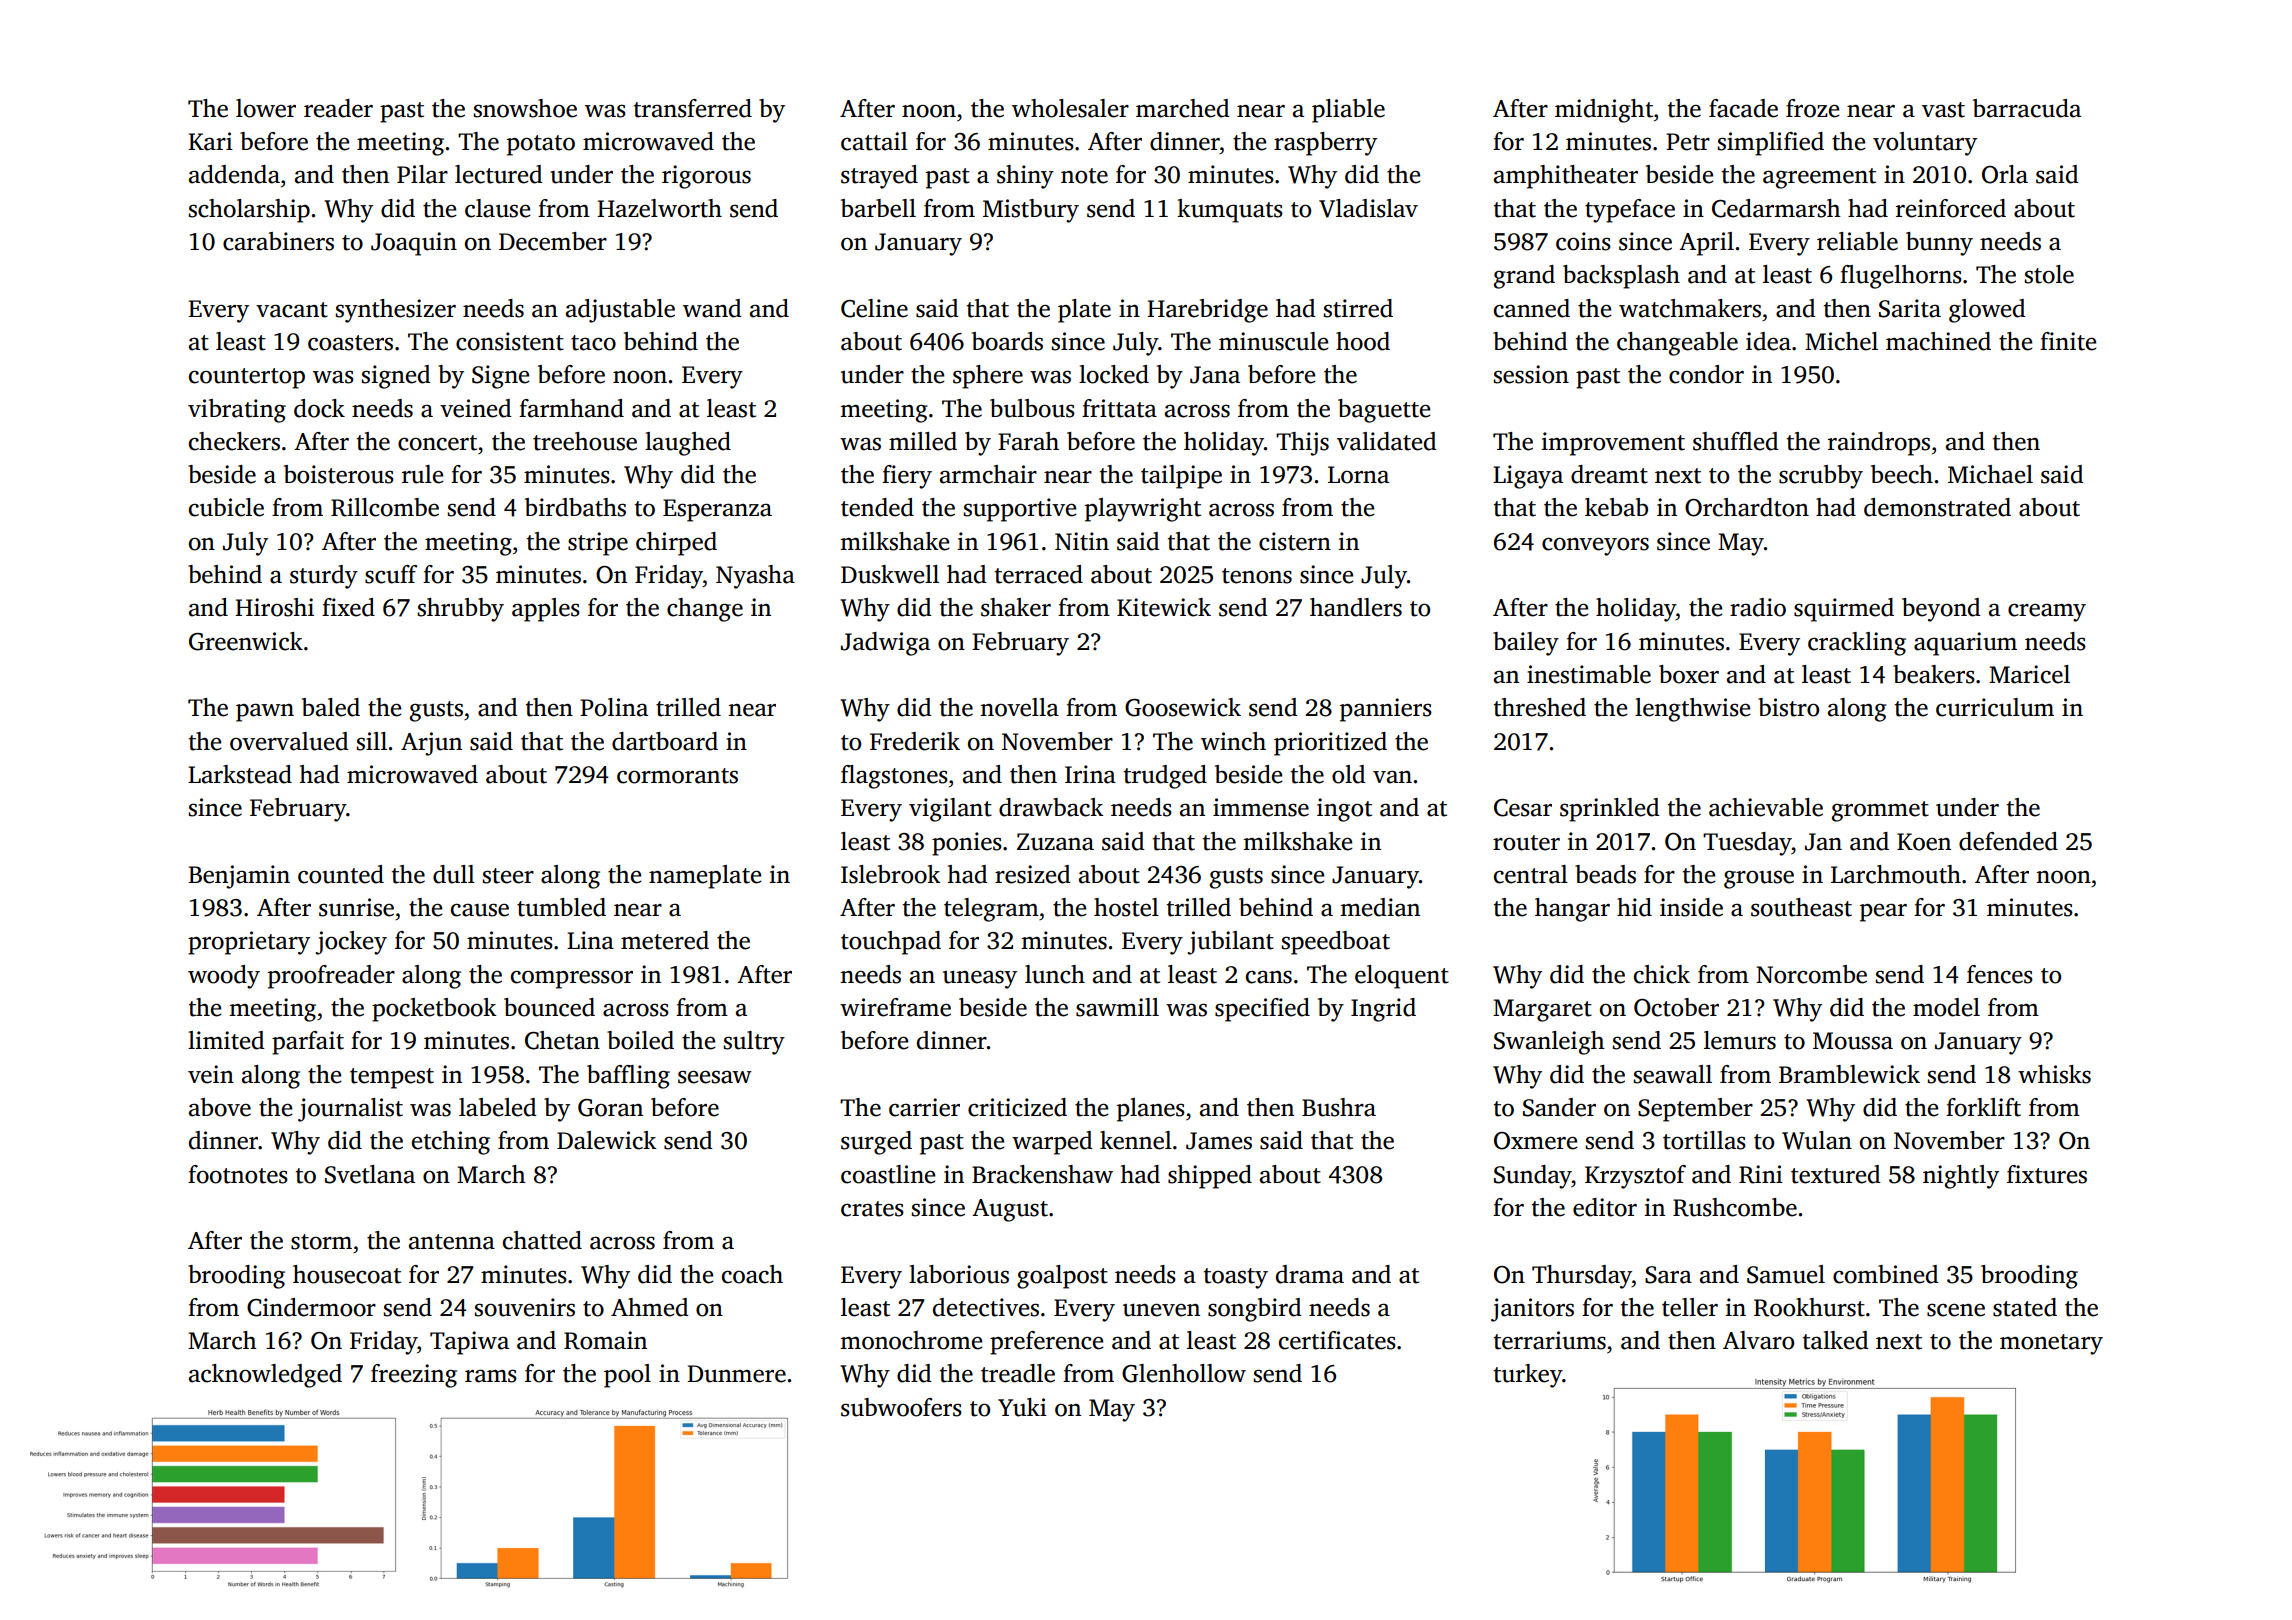 This document has height=1620, width=2292. Describe the element at coordinates (659, 208) in the document. I see `Hazelworth` at that location.
